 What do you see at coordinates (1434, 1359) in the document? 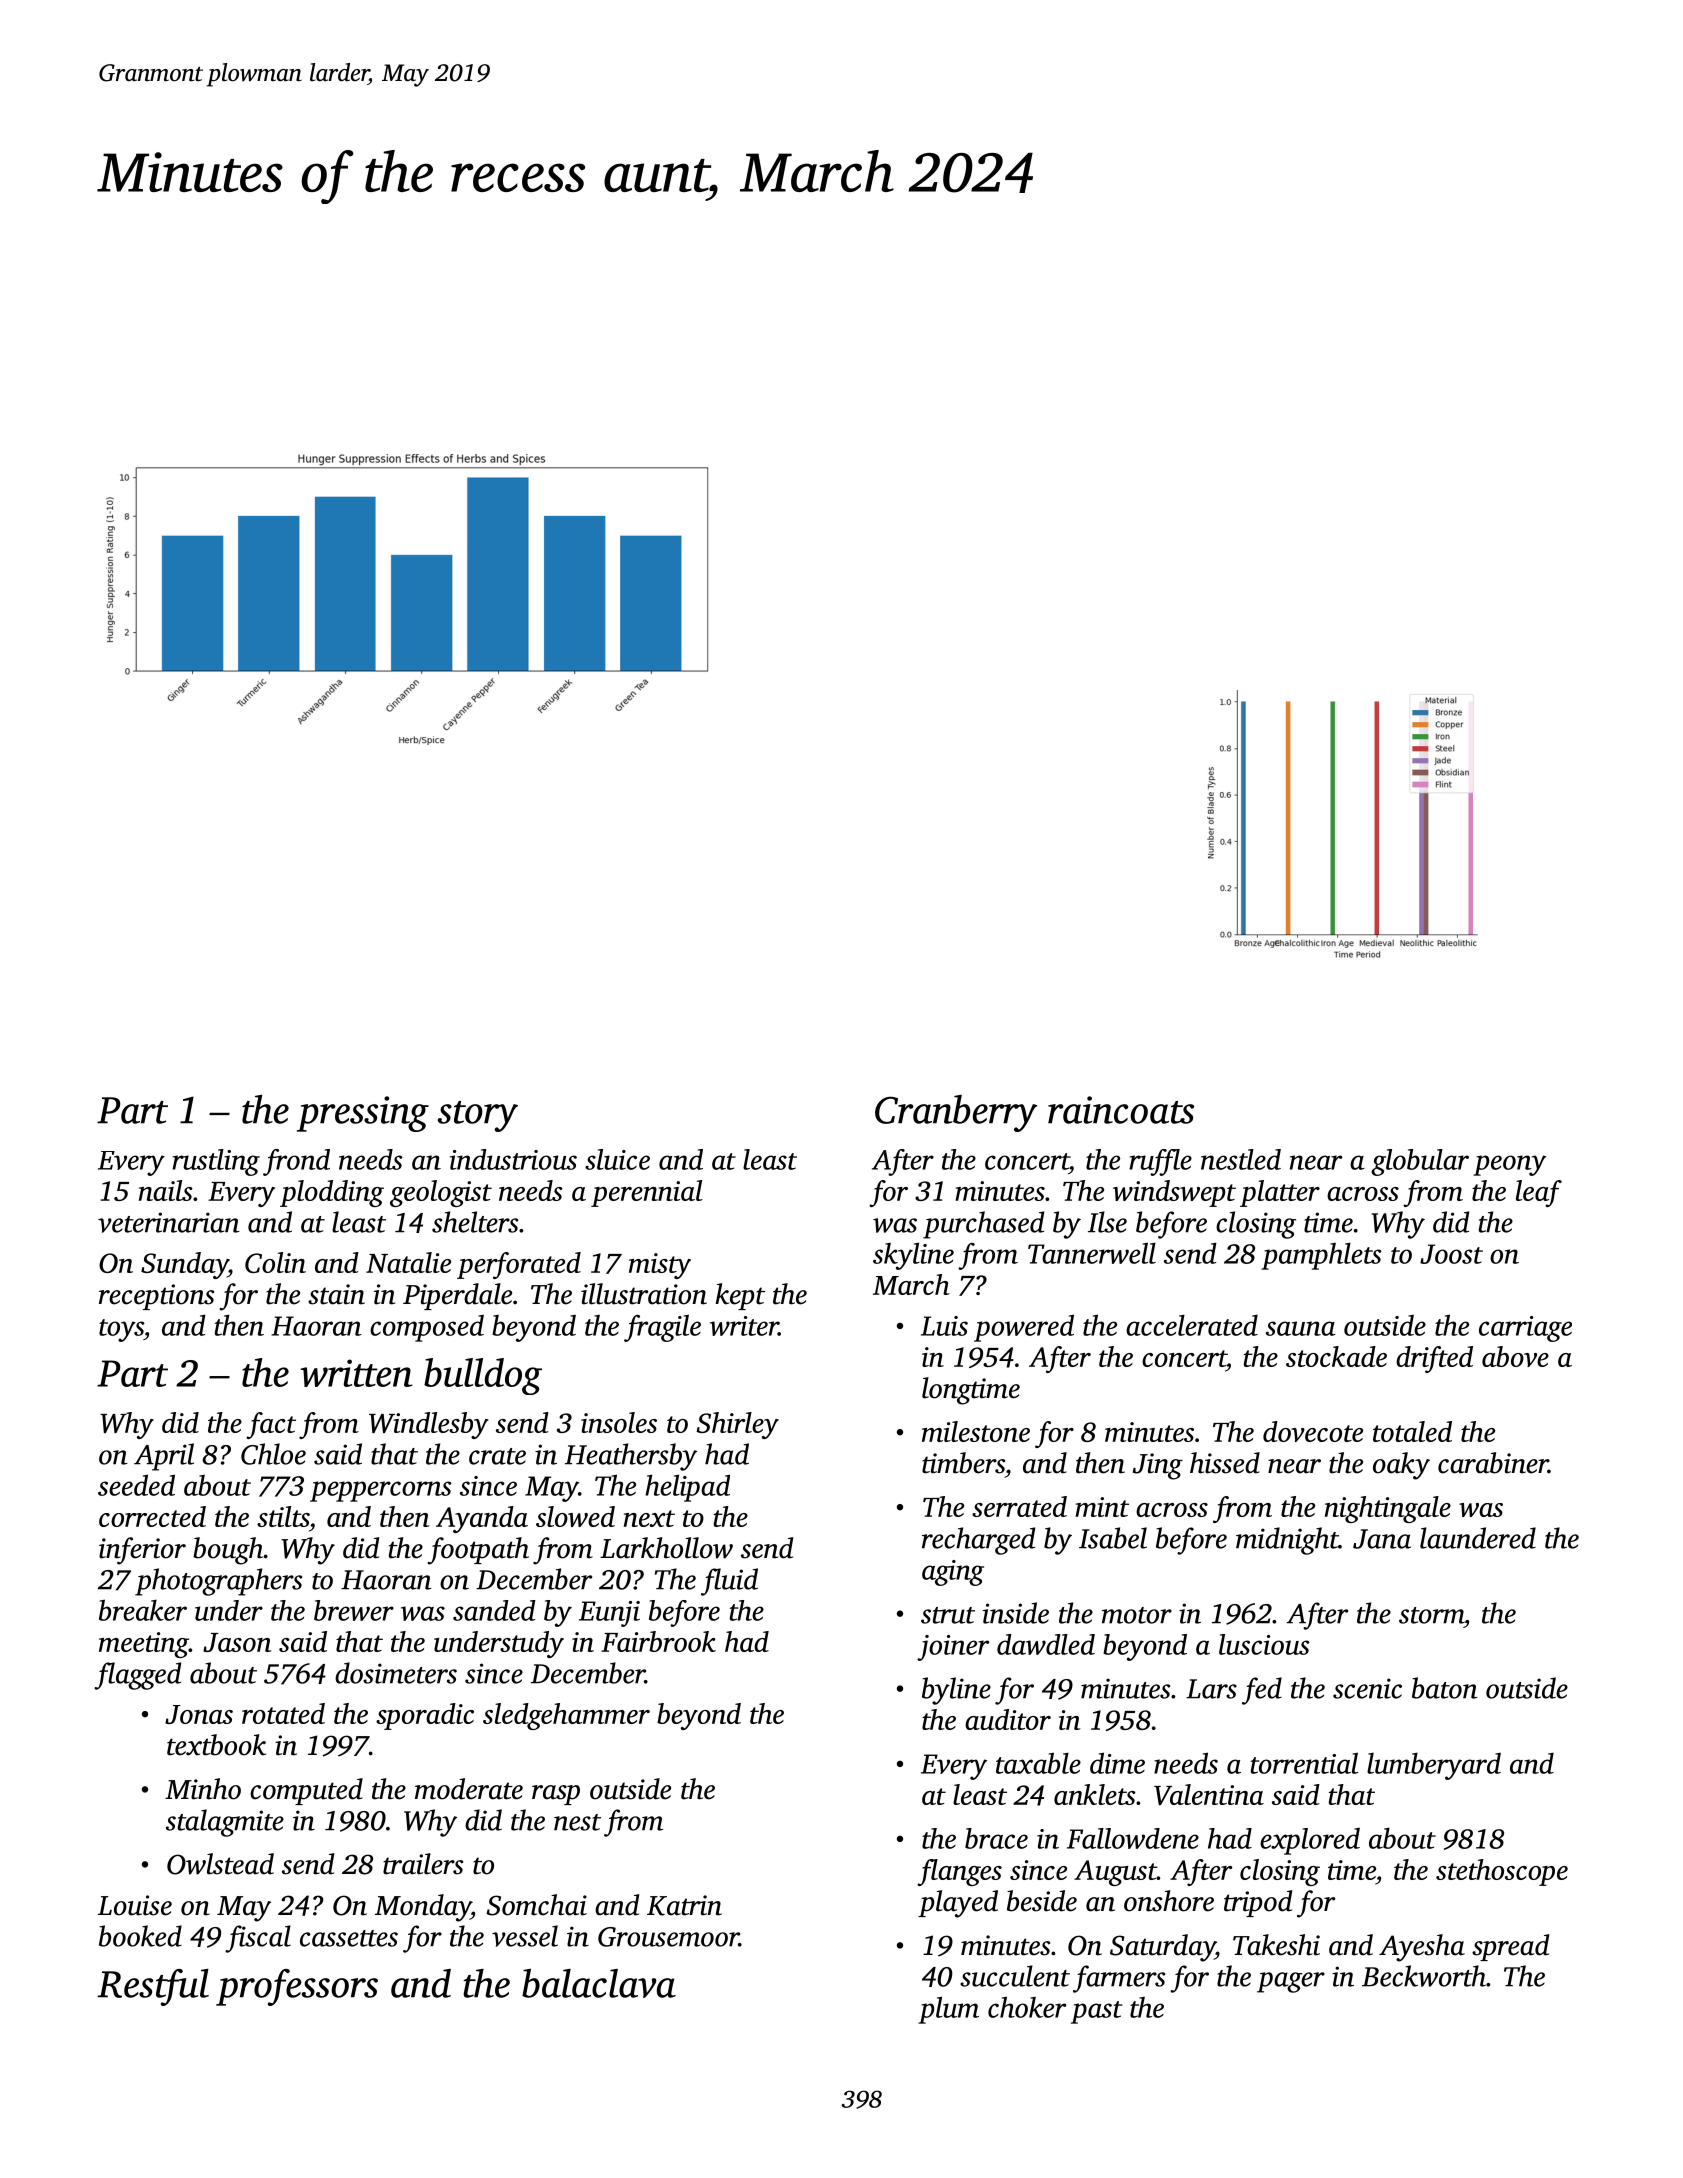
I see `drifted` at bounding box center [1434, 1359].
